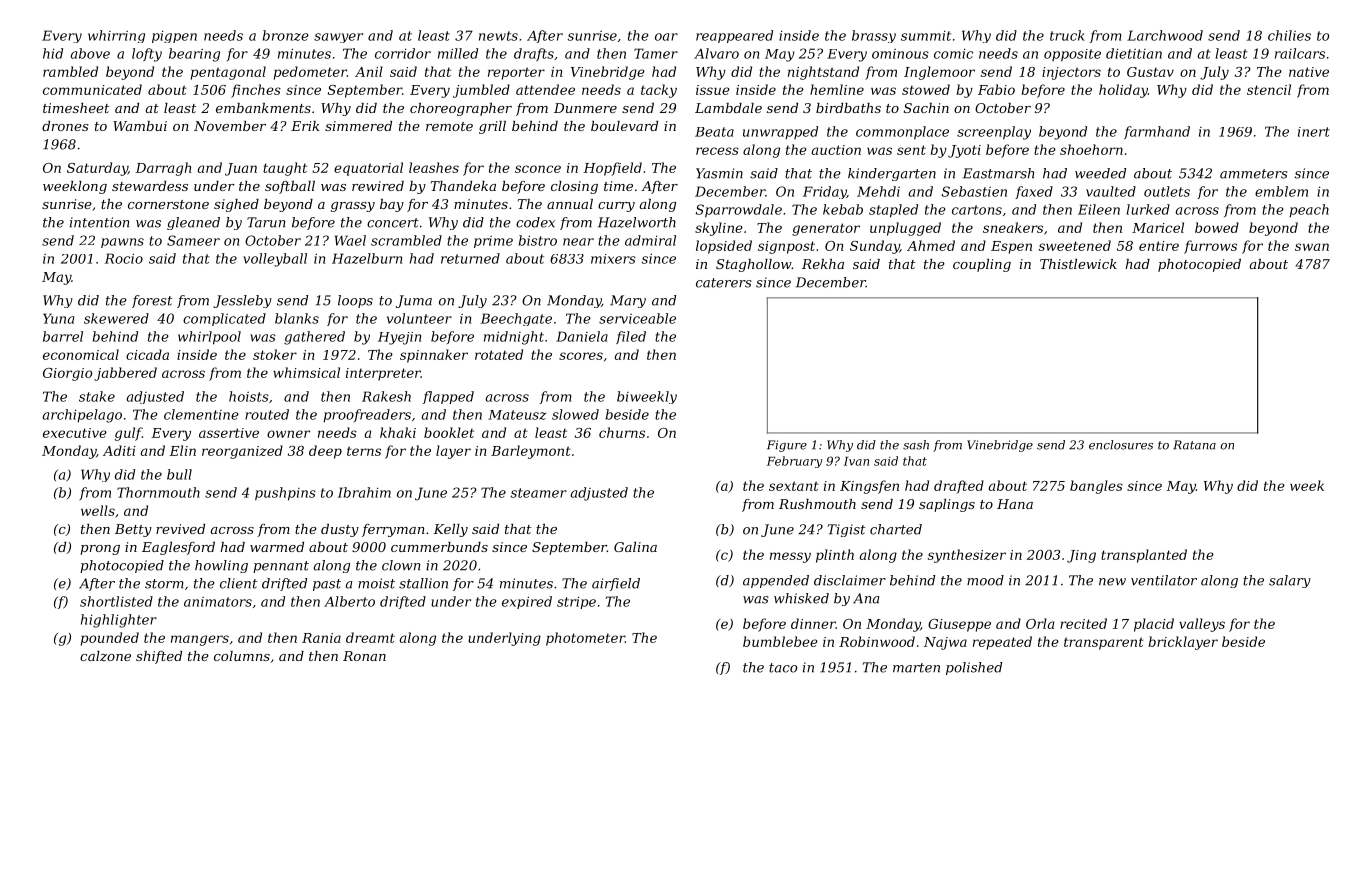  Describe the element at coordinates (369, 71) in the screenshot. I see `Anil` at that location.
